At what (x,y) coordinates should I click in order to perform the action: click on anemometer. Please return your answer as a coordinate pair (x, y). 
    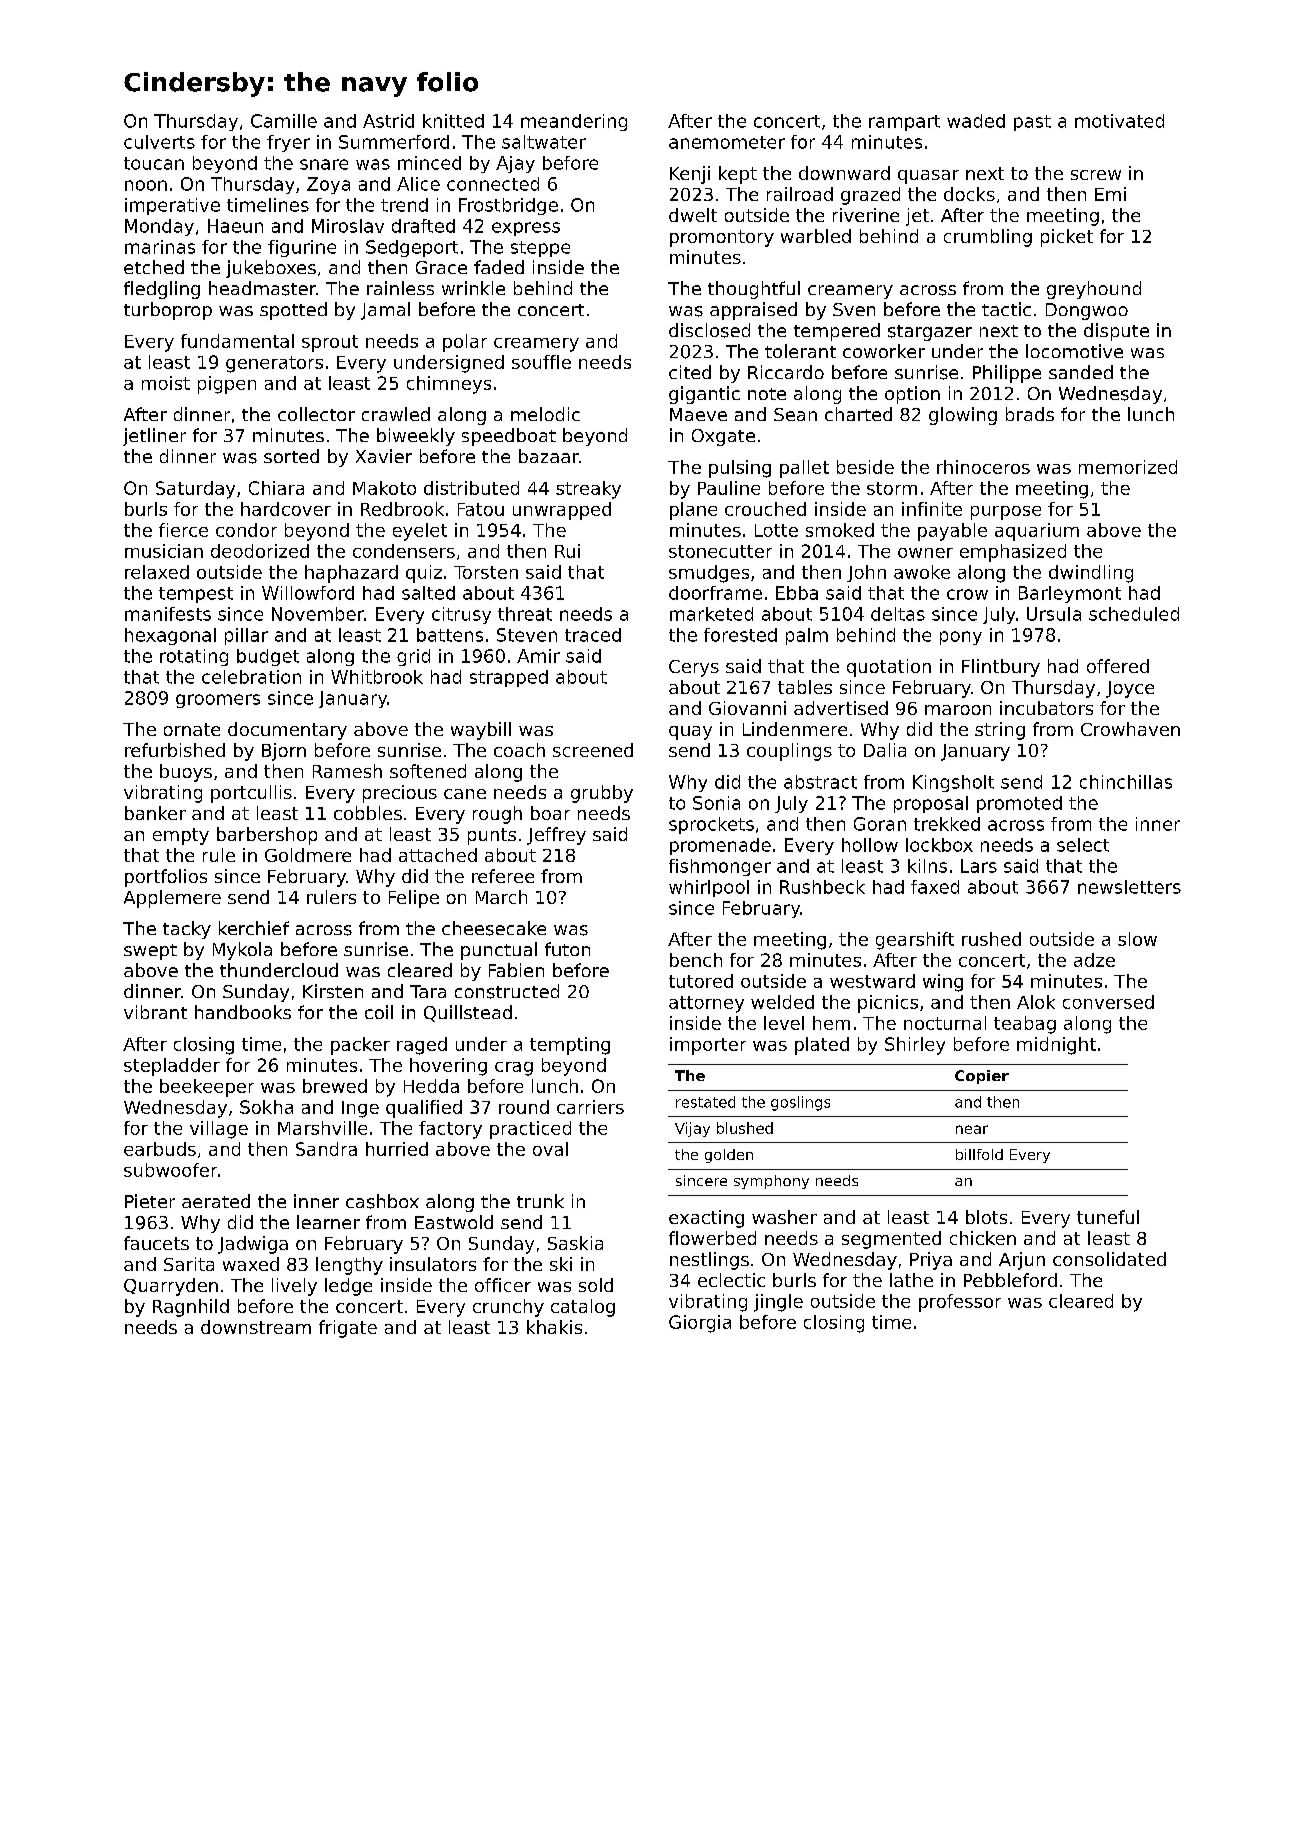
    Looking at the image, I should click on (727, 142).
